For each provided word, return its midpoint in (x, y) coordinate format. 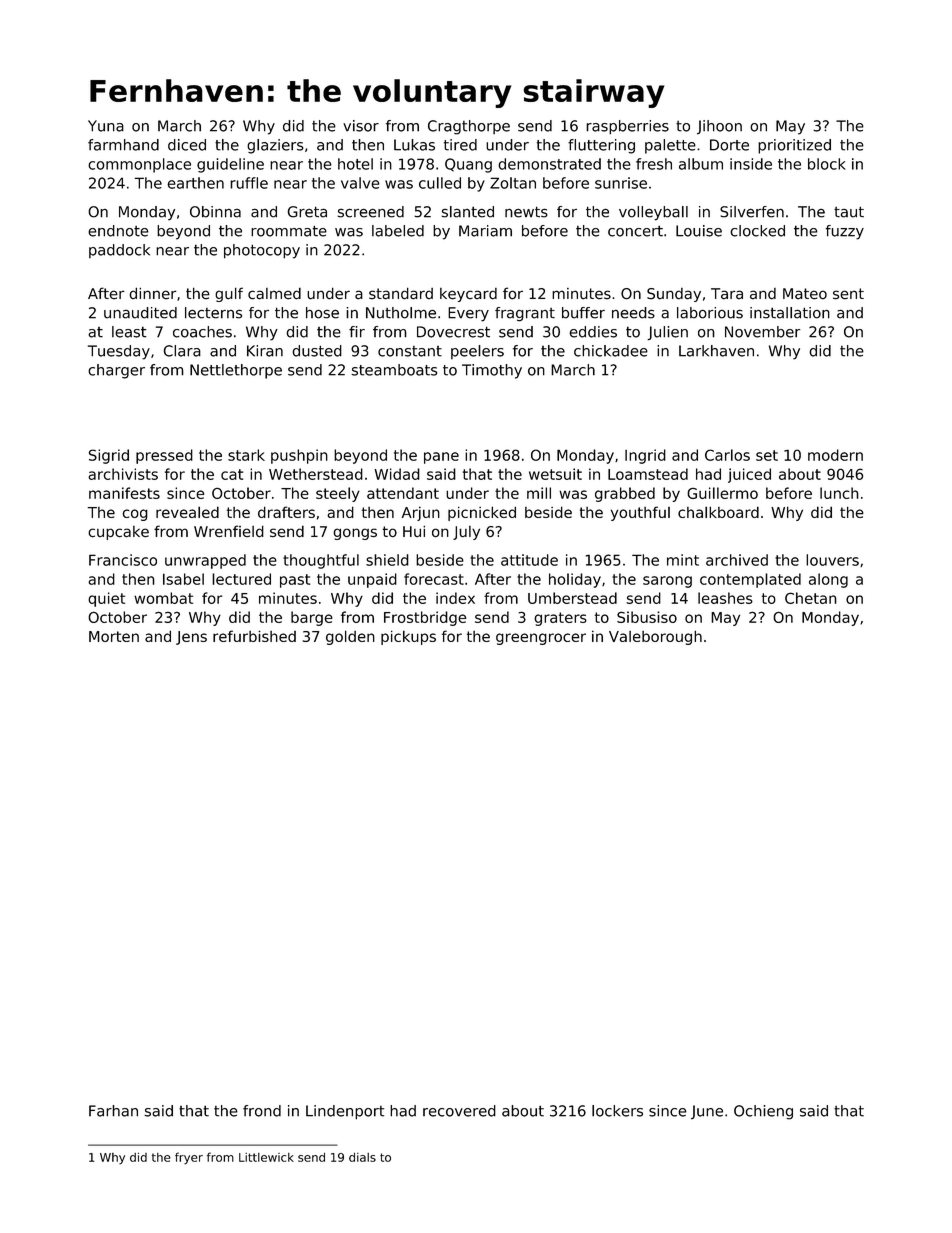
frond (262, 1111)
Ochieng (763, 1112)
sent (848, 294)
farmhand (123, 145)
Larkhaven (716, 351)
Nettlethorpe (236, 371)
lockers (617, 1111)
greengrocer (541, 639)
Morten (114, 636)
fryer (189, 1158)
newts (526, 212)
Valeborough (655, 637)
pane (441, 458)
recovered (459, 1111)
